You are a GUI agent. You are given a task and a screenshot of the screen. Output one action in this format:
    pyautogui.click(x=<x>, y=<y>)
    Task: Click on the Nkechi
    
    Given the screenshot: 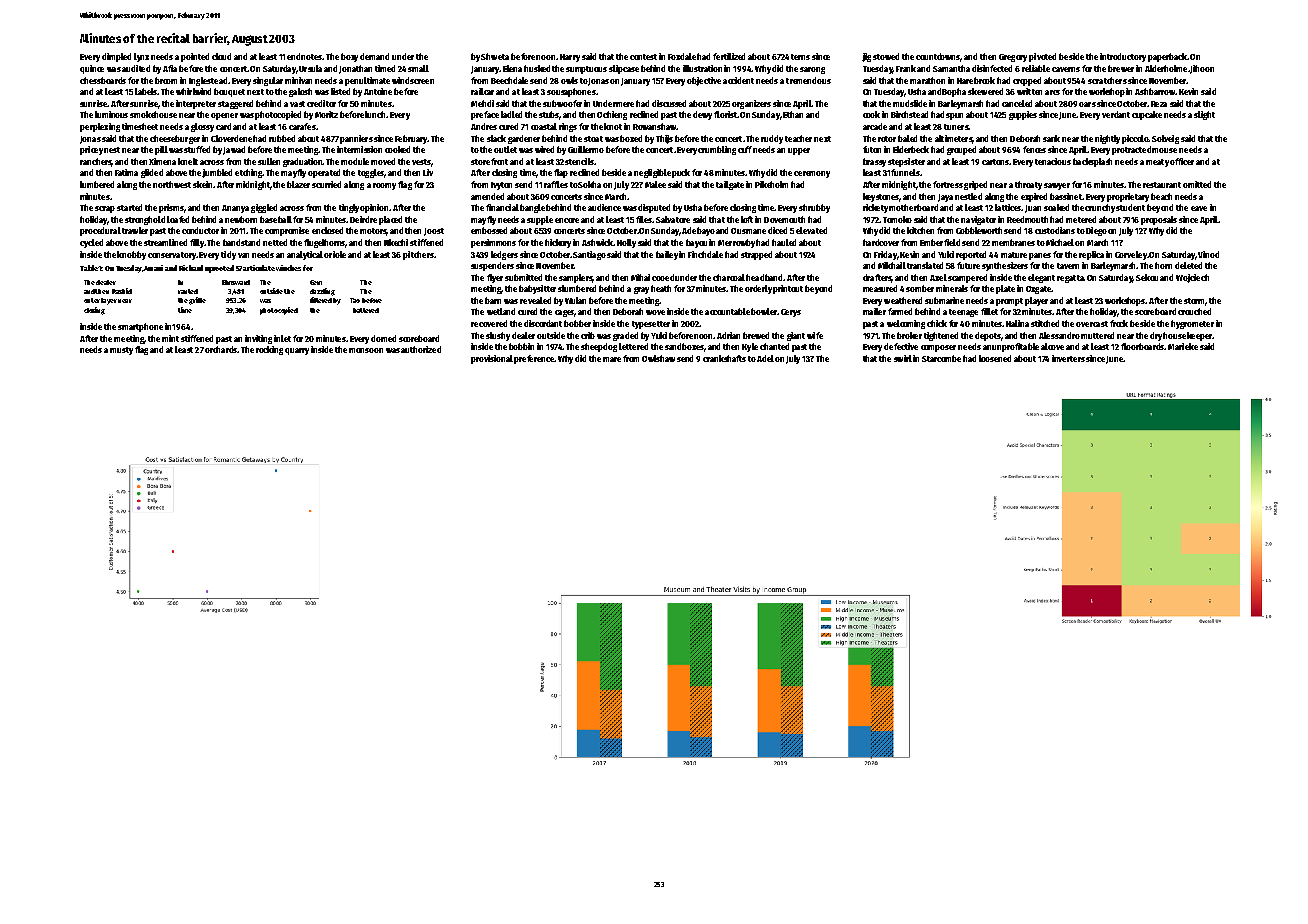 What is the action you would take?
    pyautogui.click(x=396, y=242)
